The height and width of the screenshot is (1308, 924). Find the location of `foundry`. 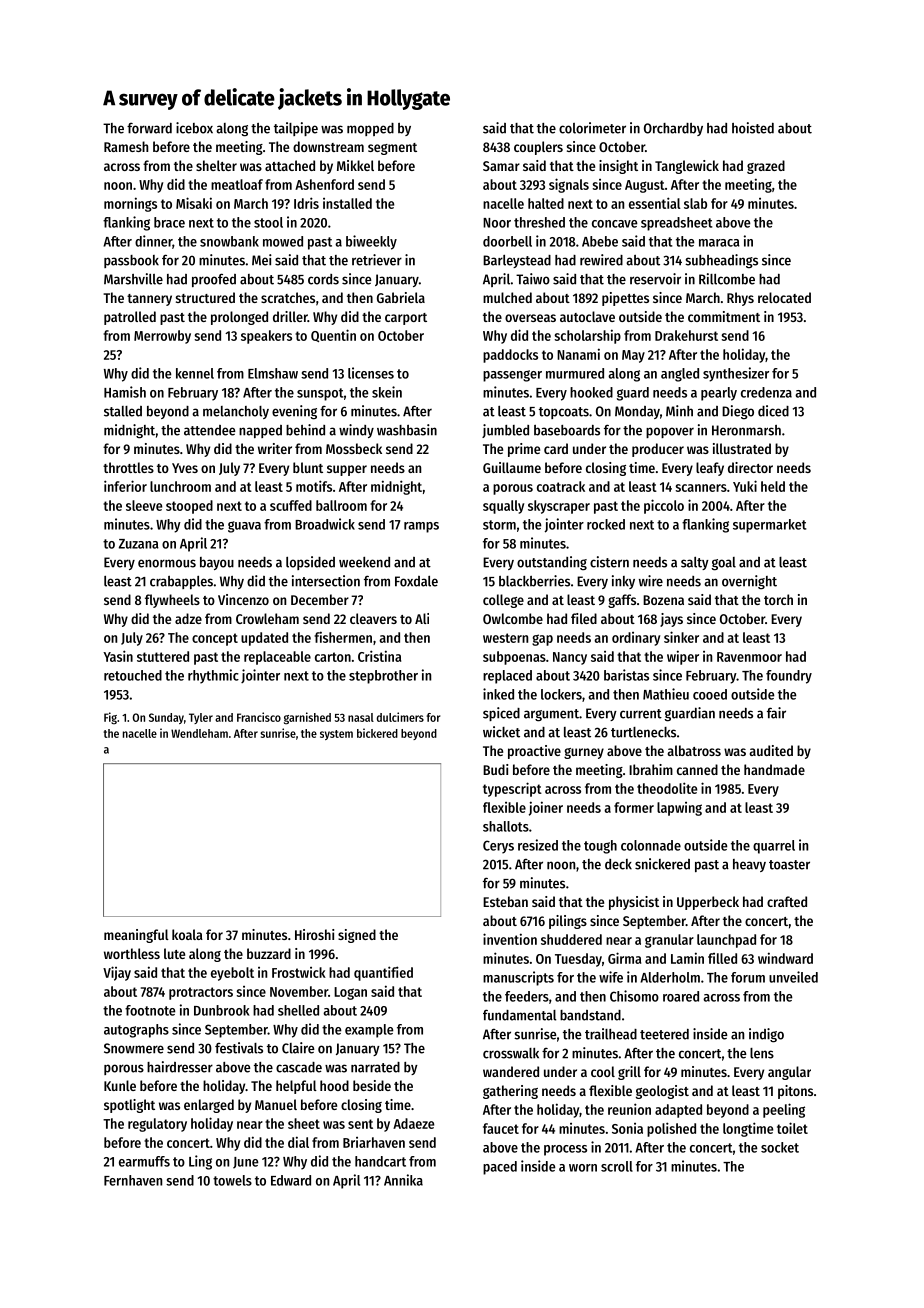

foundry is located at coordinates (789, 677).
